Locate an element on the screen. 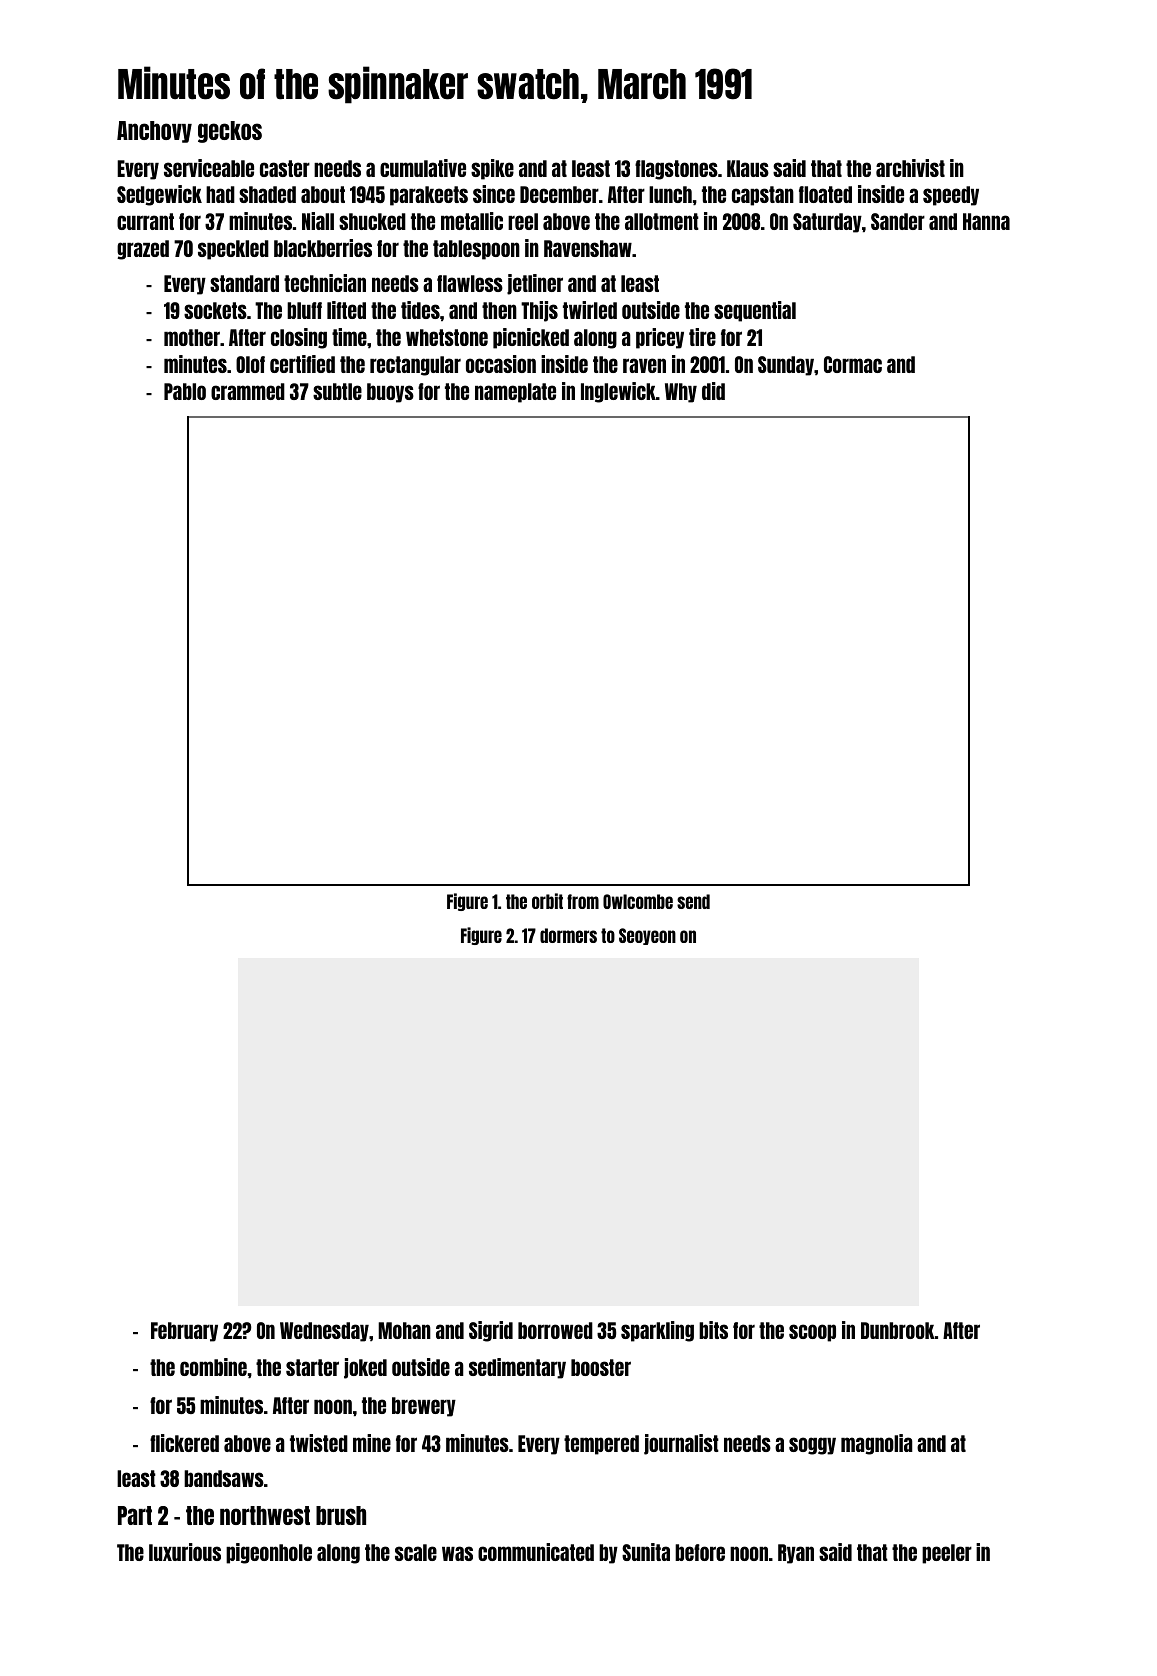  send is located at coordinates (693, 901).
